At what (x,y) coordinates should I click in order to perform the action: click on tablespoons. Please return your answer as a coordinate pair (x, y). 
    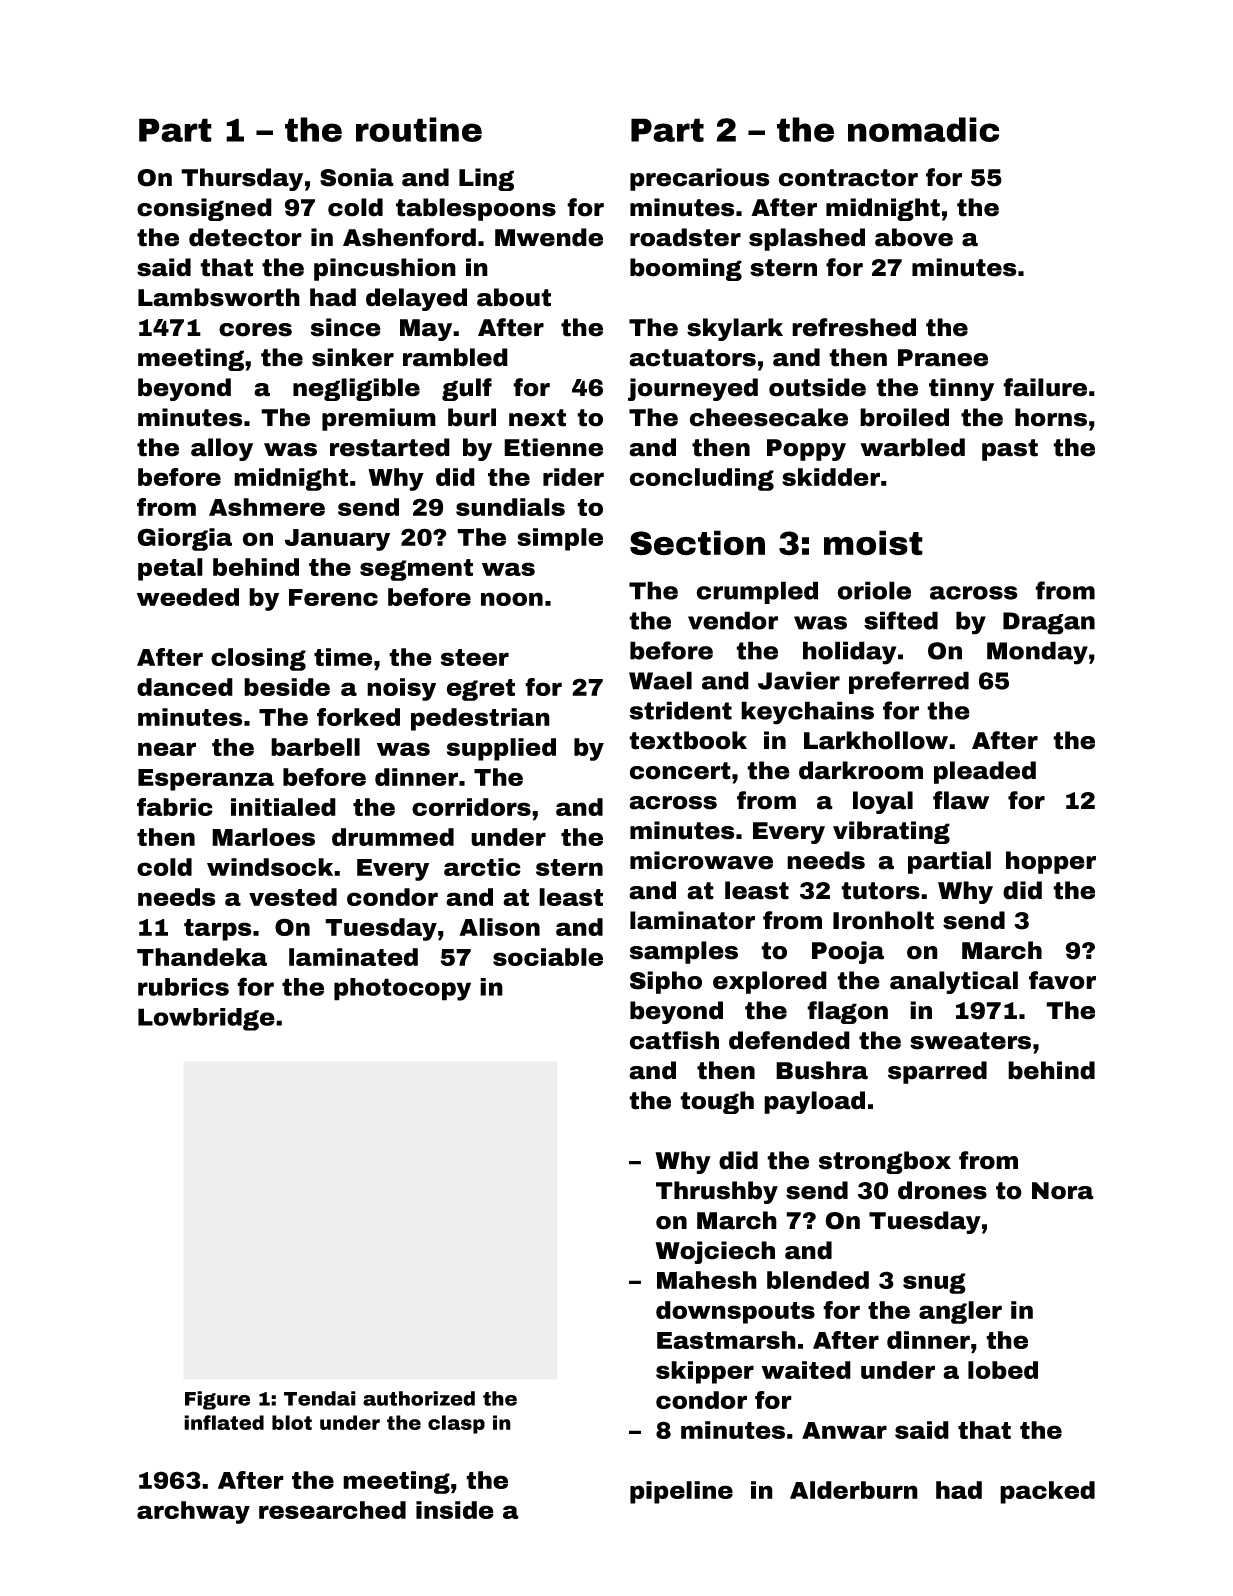
    Looking at the image, I should click on (476, 209).
